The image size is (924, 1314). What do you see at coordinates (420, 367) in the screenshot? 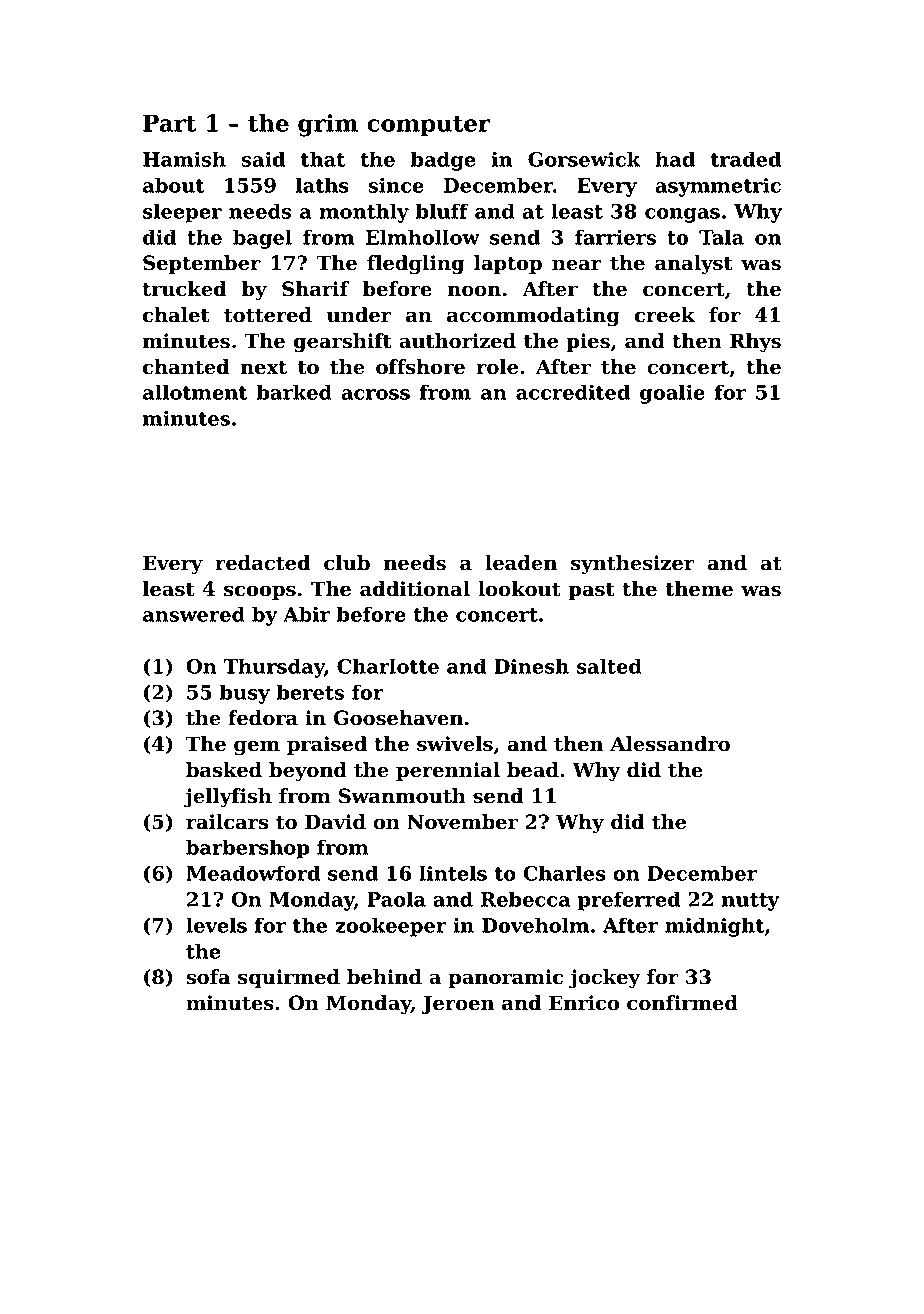
I see `offshore` at bounding box center [420, 367].
